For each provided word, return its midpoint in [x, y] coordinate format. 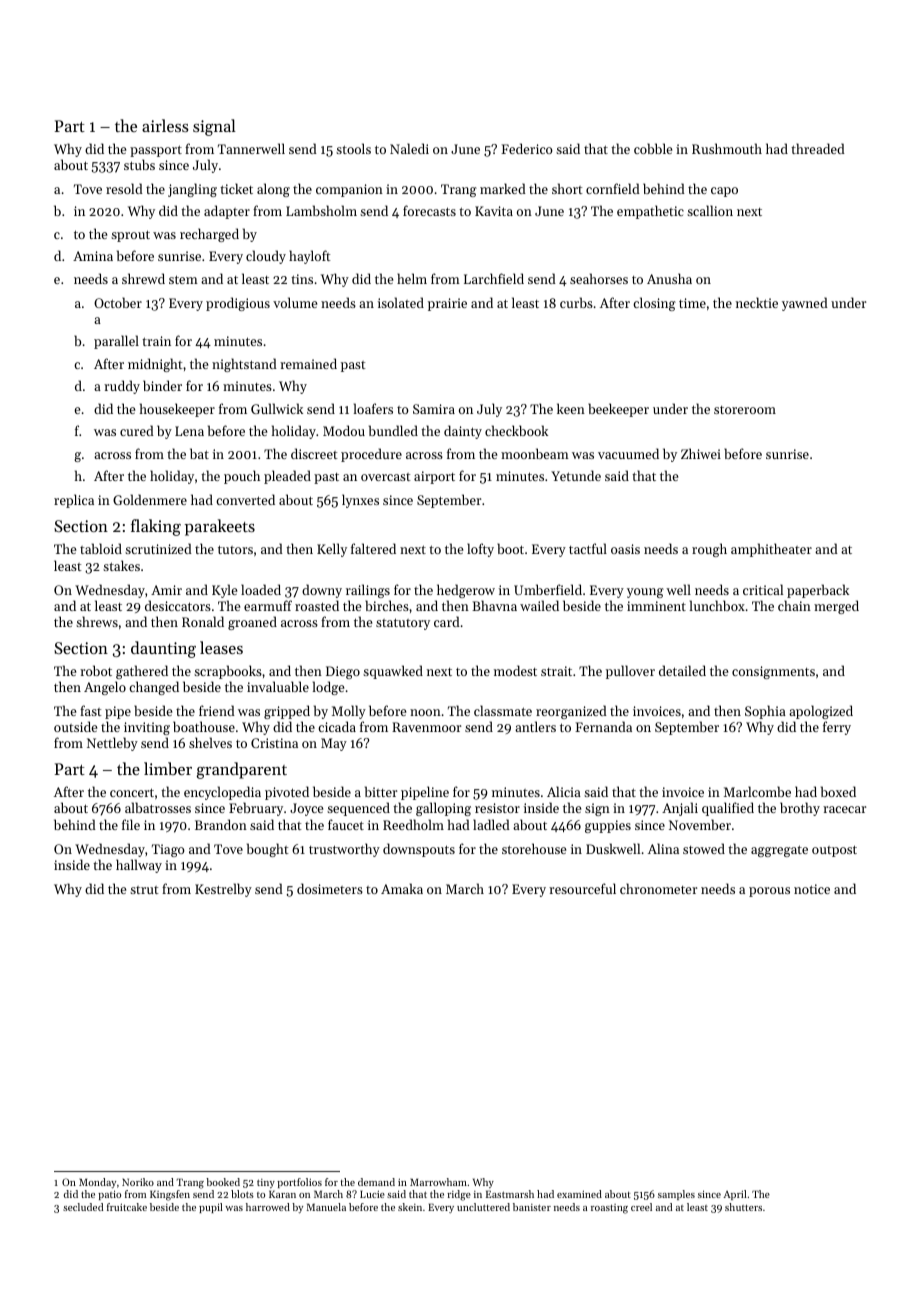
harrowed [268, 1207]
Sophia [765, 712]
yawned [805, 304]
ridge [459, 1195]
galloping [443, 809]
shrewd [143, 278]
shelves [210, 742]
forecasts [429, 210]
